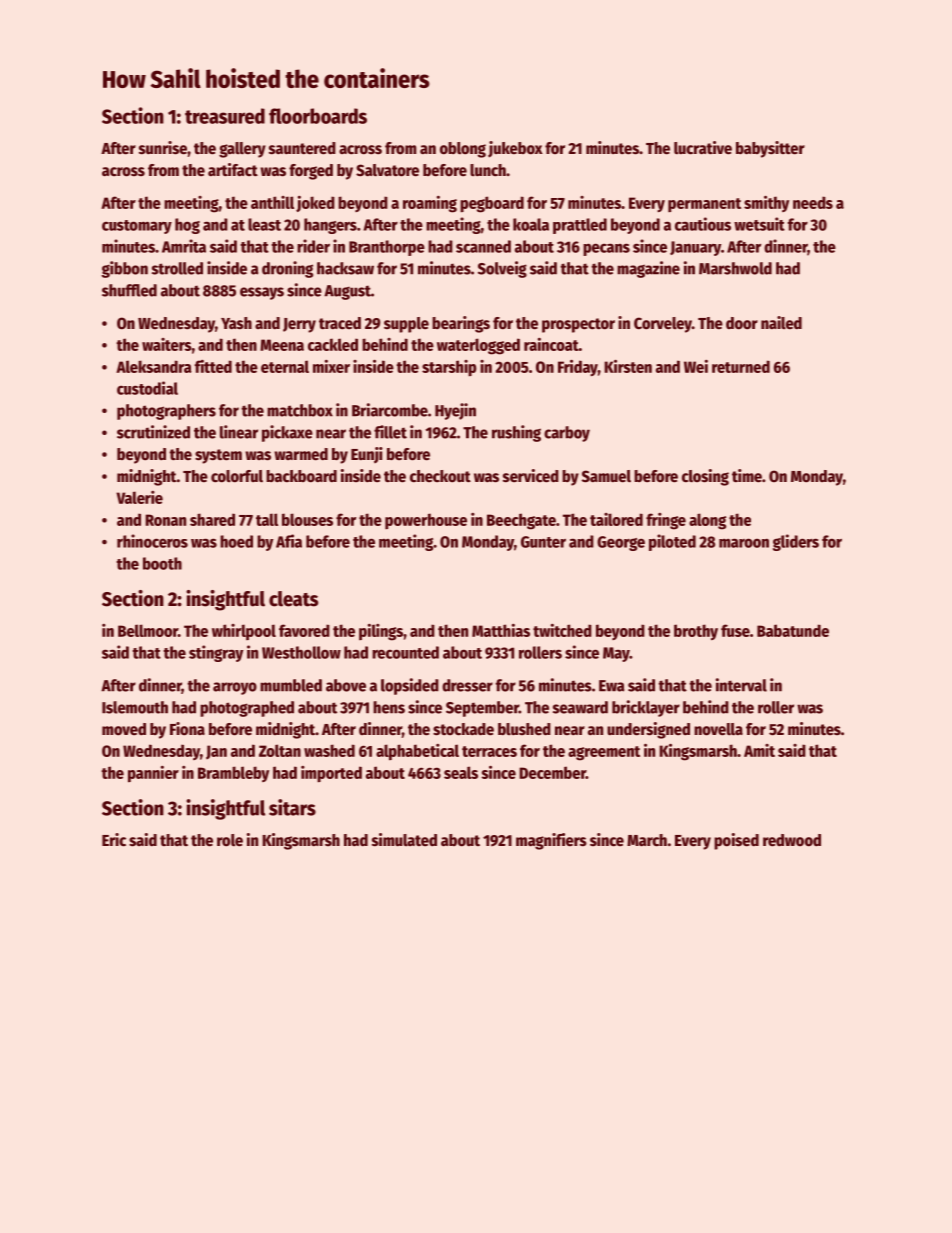  What do you see at coordinates (792, 840) in the screenshot?
I see `redwood` at bounding box center [792, 840].
